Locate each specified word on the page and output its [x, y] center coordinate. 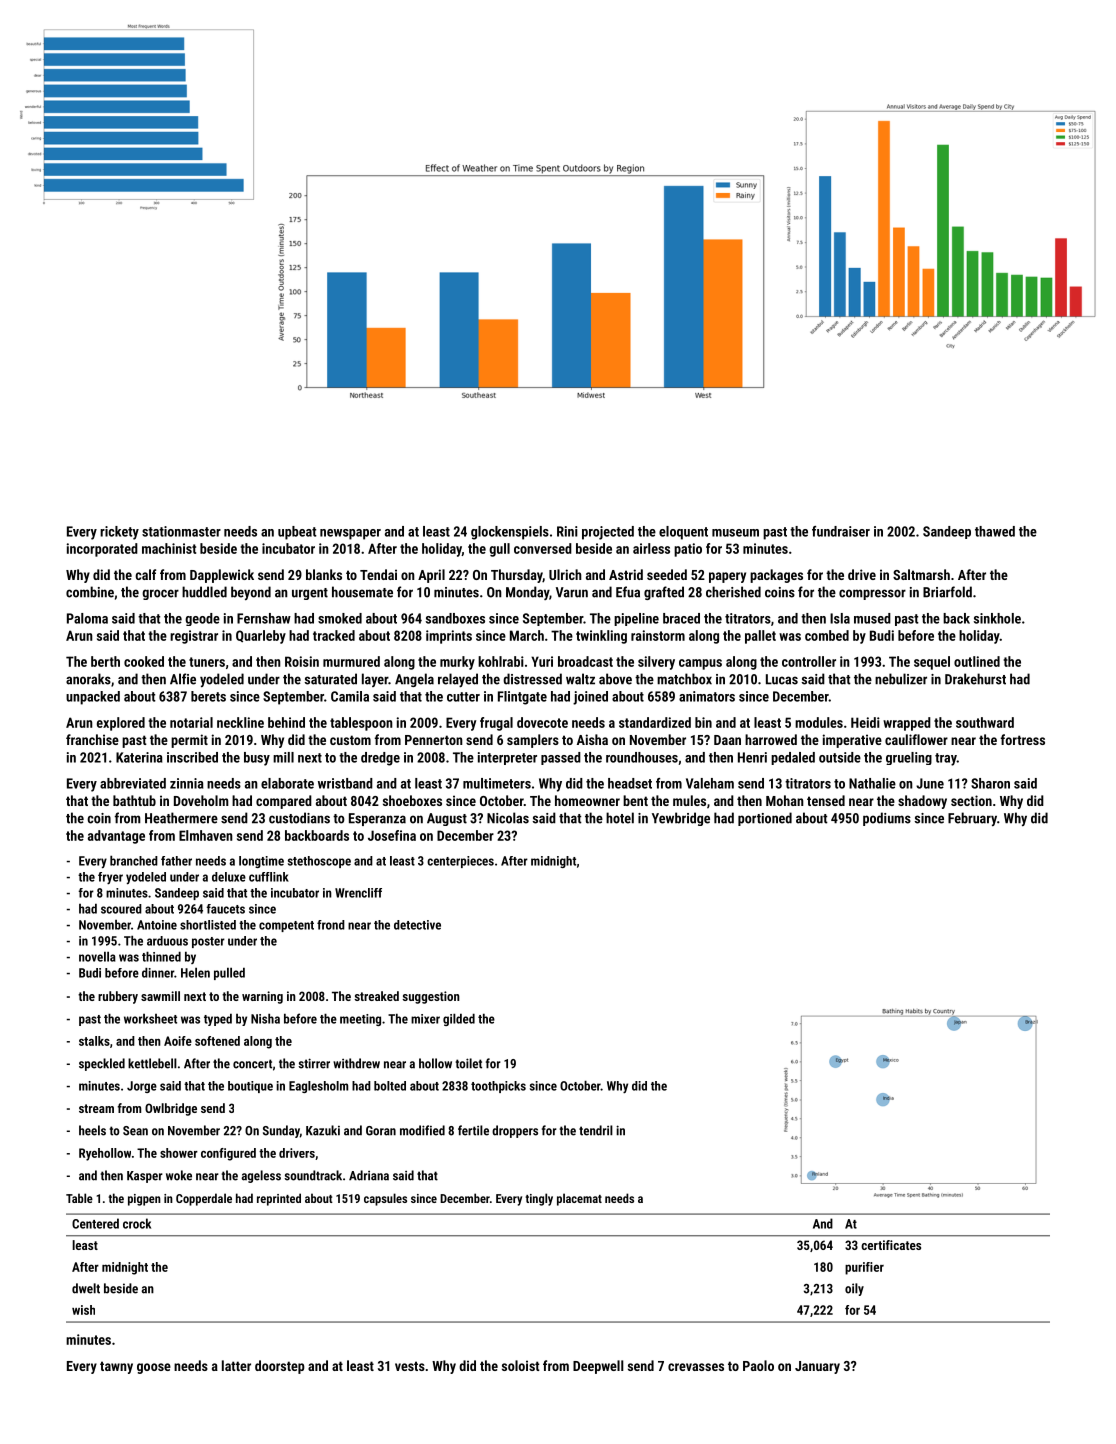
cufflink [269, 877]
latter [236, 1365]
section [971, 800]
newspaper [350, 534]
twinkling [601, 637]
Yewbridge [681, 819]
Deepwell [598, 1367]
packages [776, 576]
